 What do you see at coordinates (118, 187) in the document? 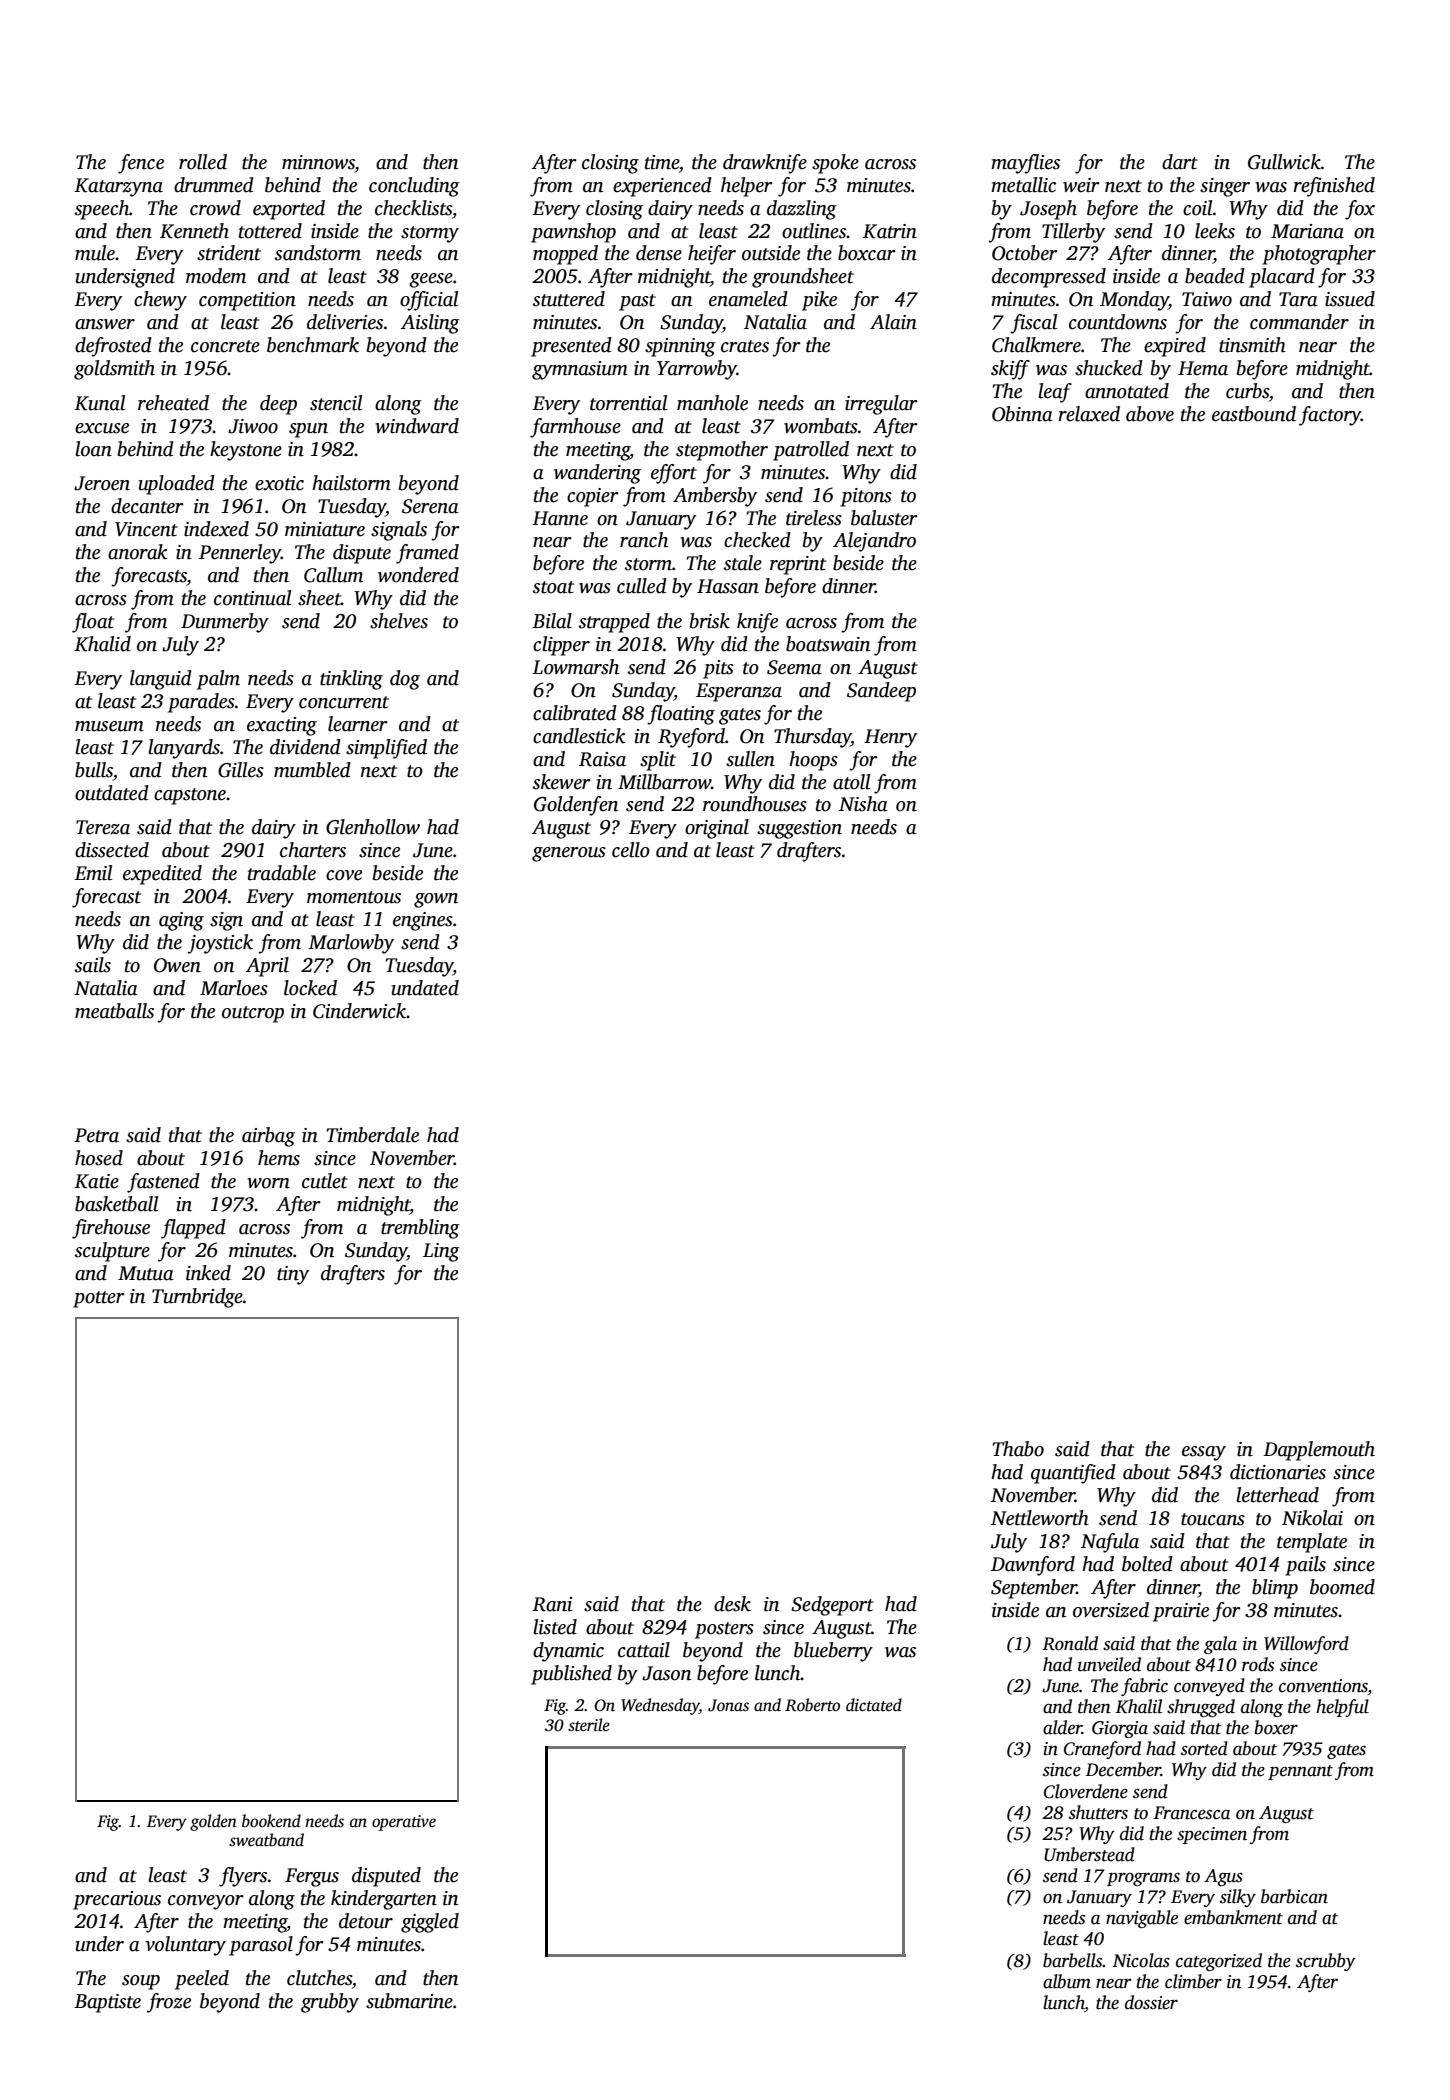
I see `Katarzyna` at bounding box center [118, 187].
